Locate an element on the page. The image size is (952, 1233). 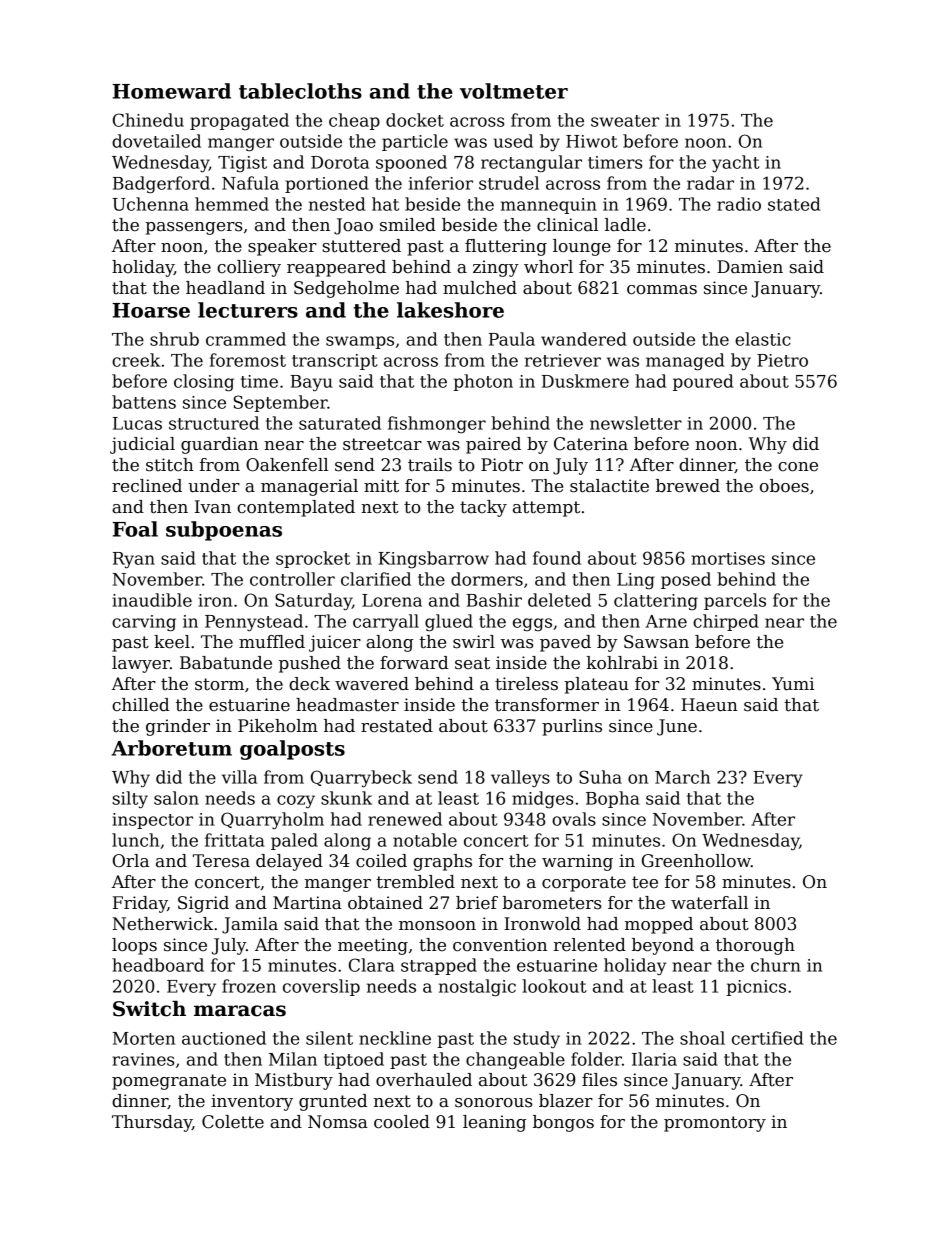
whorl is located at coordinates (548, 267).
